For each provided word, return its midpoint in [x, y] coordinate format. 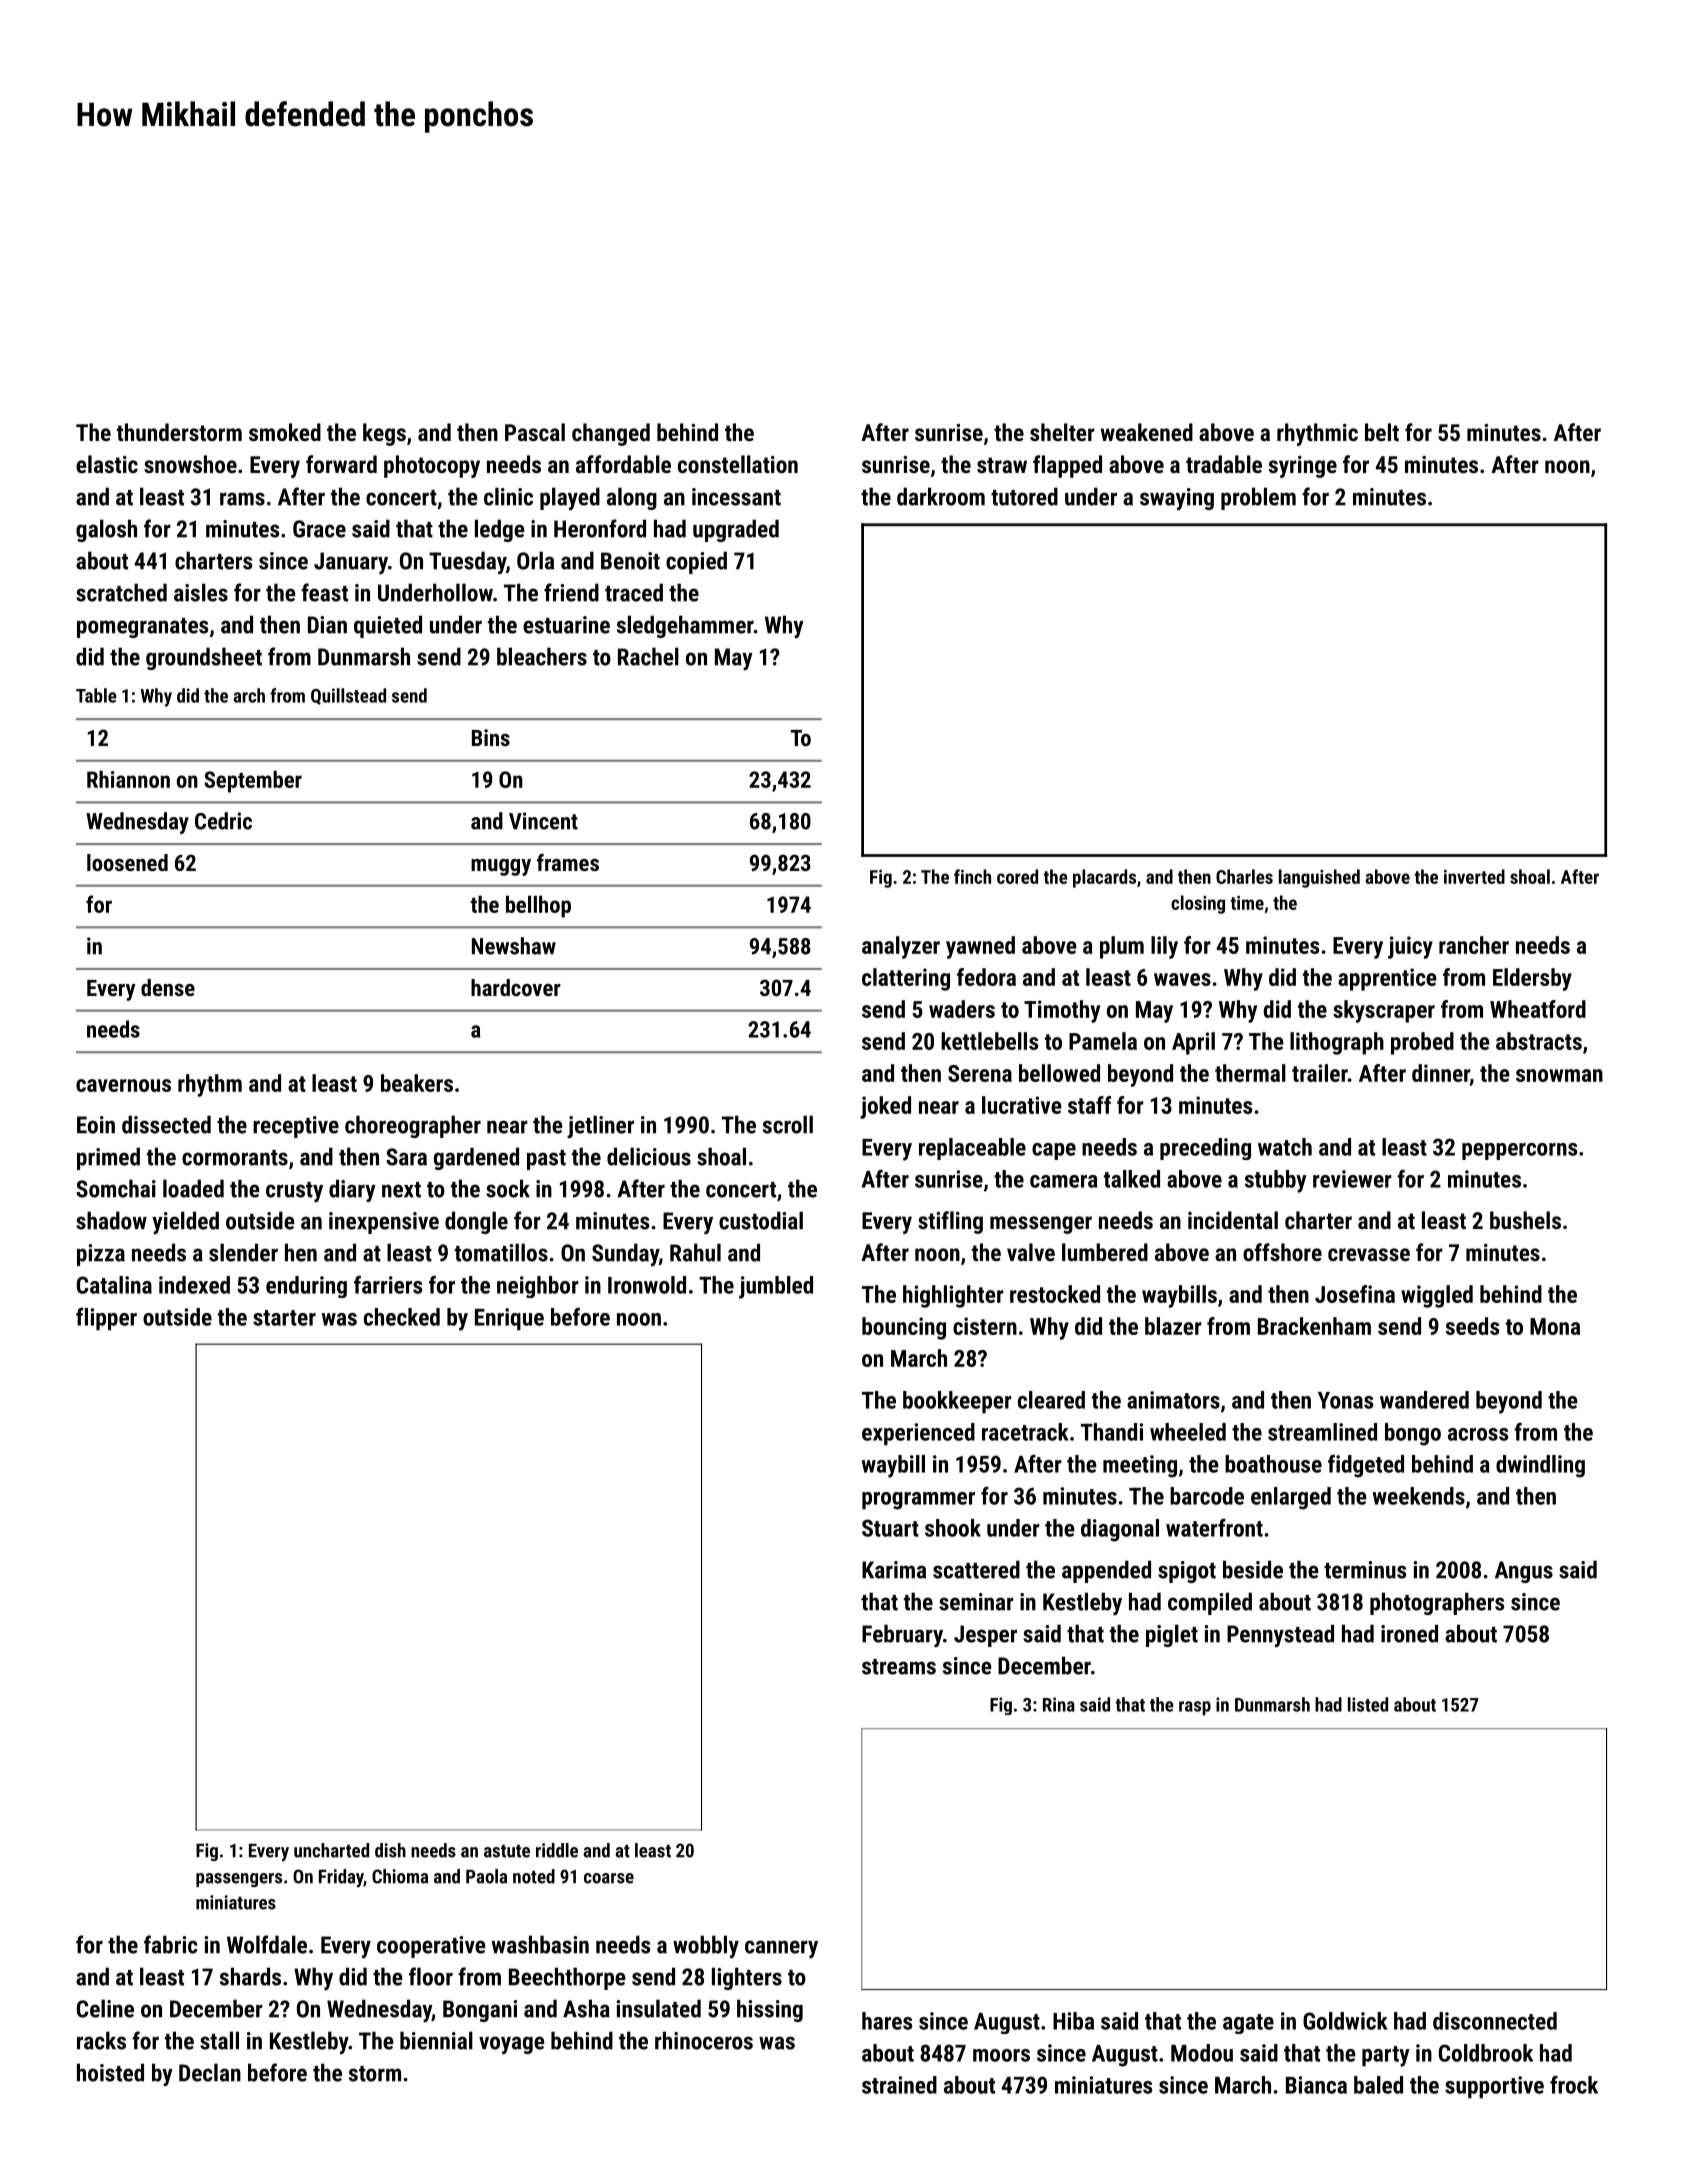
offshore [1282, 1252]
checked [402, 1317]
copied [696, 562]
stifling [950, 1222]
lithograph [1337, 1043]
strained [899, 2085]
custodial [761, 1220]
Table [96, 695]
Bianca [1316, 2085]
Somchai [116, 1188]
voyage [512, 2045]
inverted [1474, 876]
